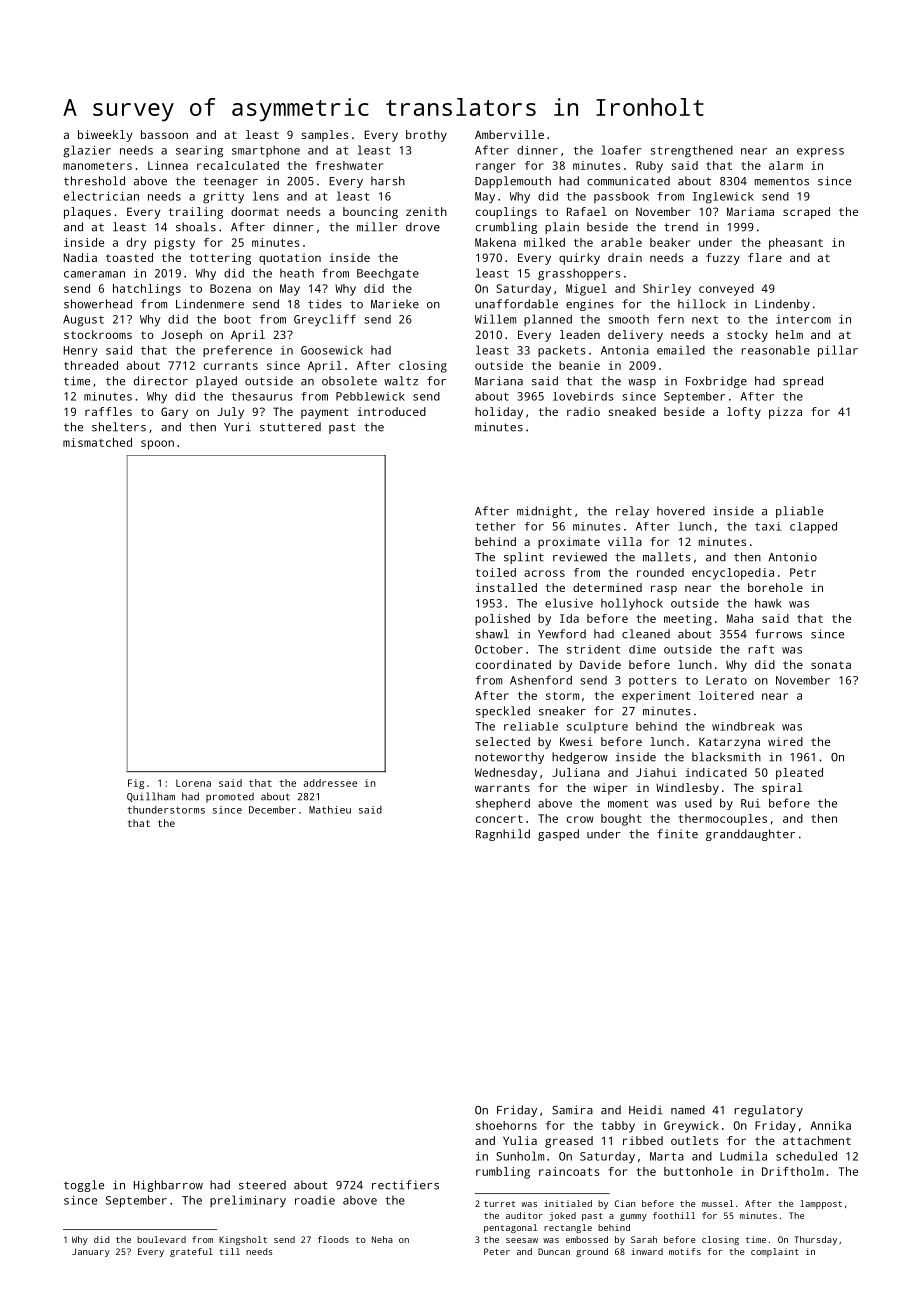 Image resolution: width=924 pixels, height=1308 pixels. Describe the element at coordinates (382, 1239) in the screenshot. I see `Neha` at that location.
